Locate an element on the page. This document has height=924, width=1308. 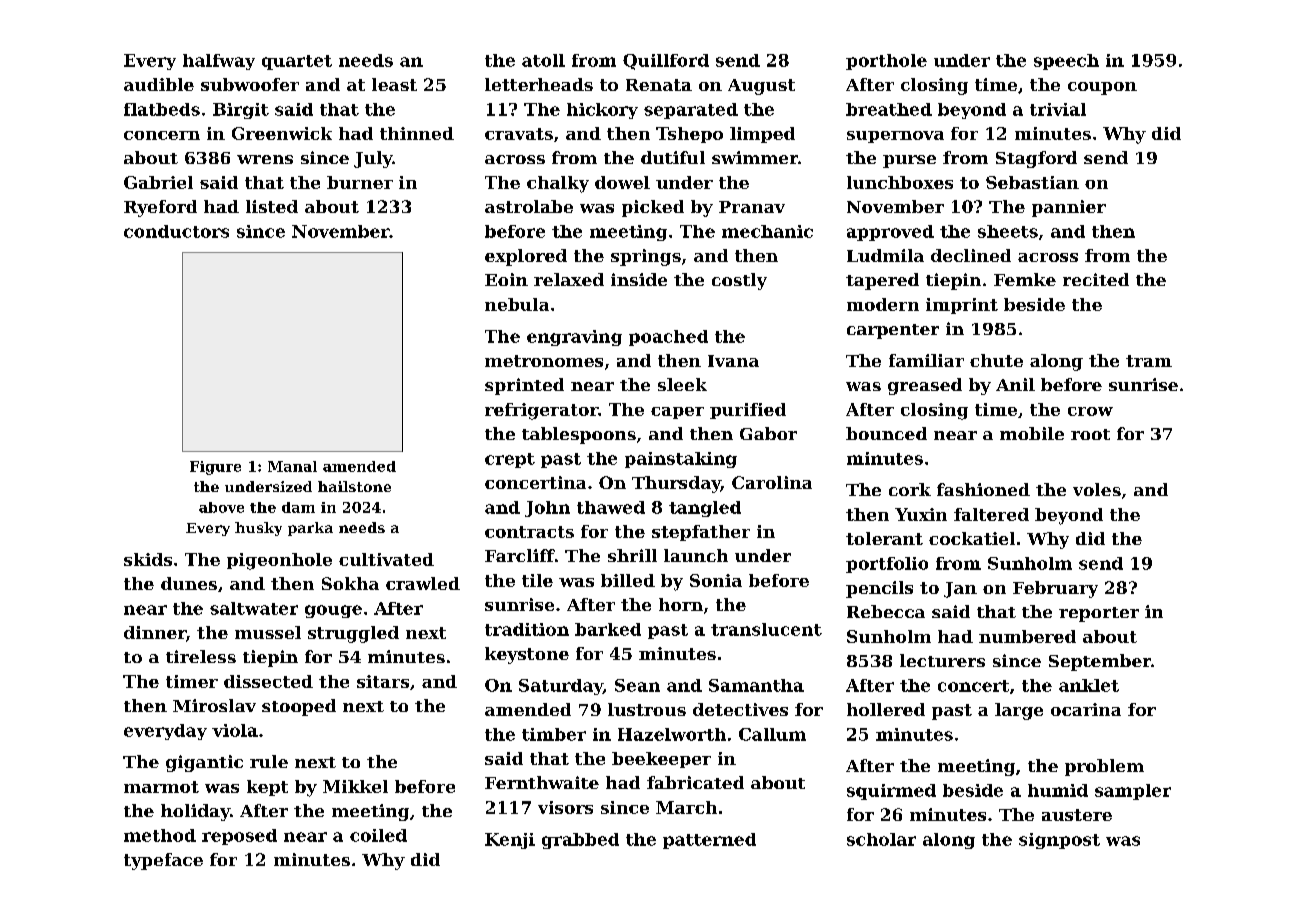
Rebecca is located at coordinates (886, 611).
